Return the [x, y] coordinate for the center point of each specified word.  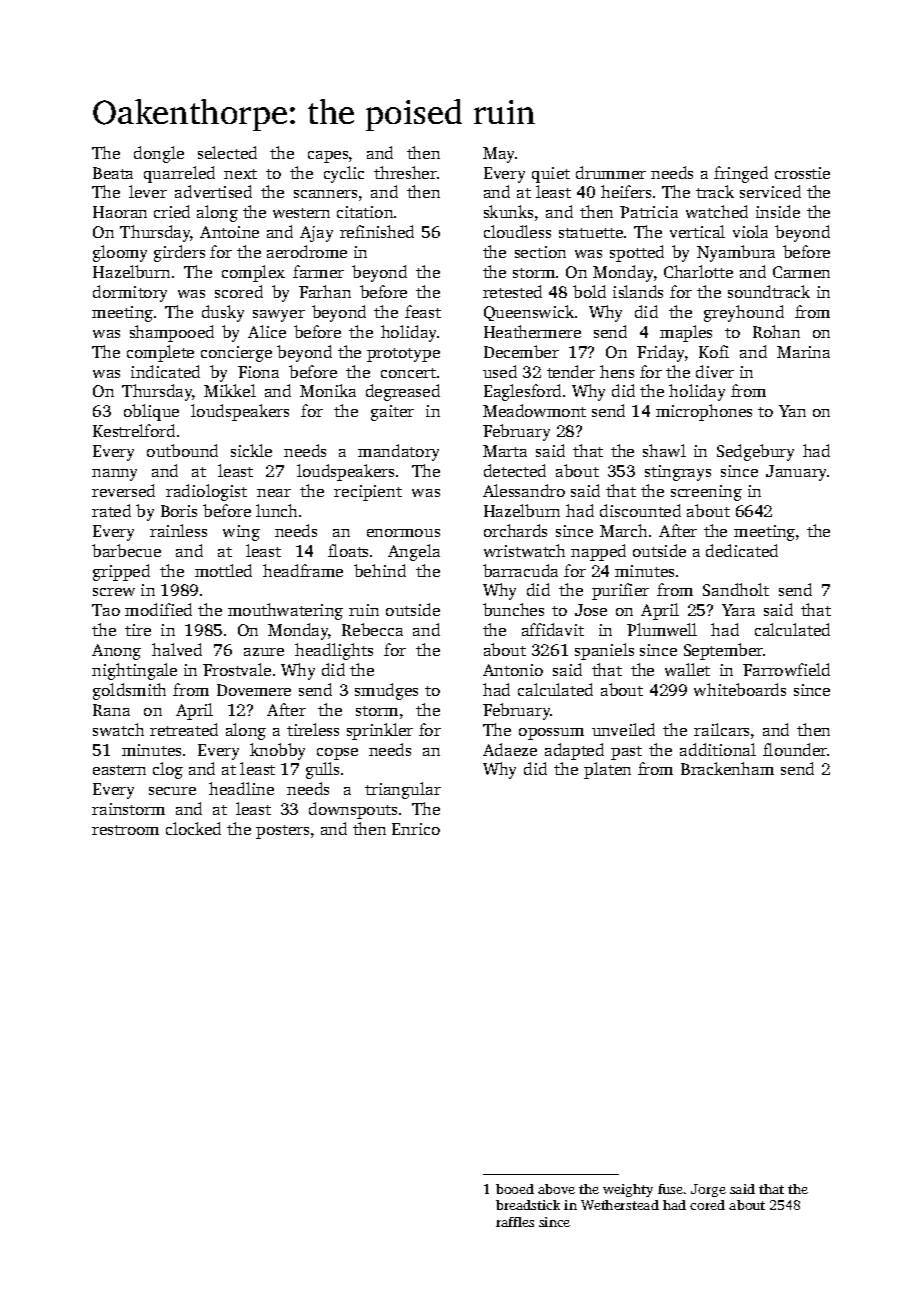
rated [111, 510]
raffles [515, 1222]
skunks [508, 211]
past [626, 753]
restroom [125, 830]
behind [380, 570]
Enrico [416, 829]
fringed [741, 174]
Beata [113, 173]
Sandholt [736, 589]
